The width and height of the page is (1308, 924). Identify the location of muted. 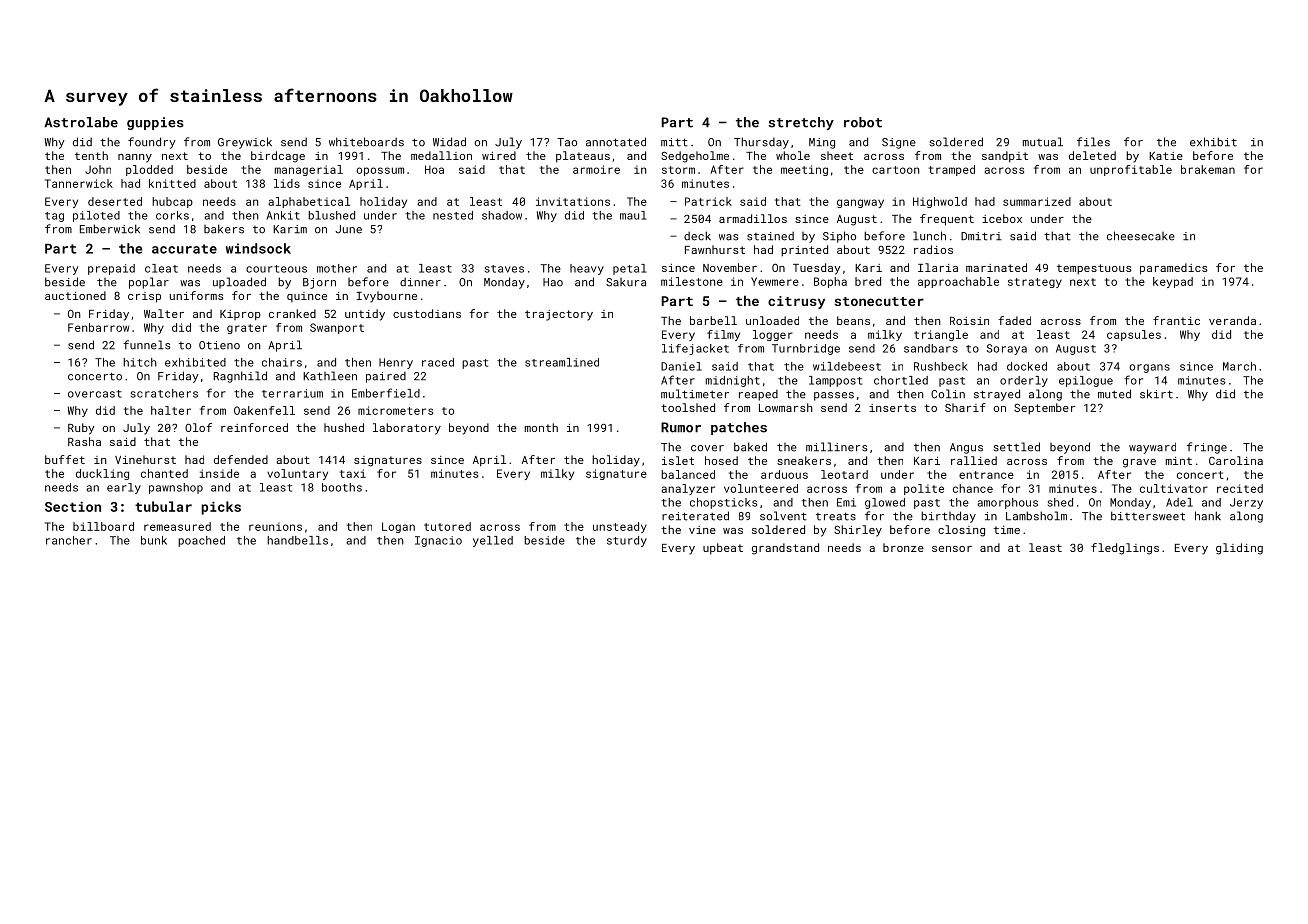
(1114, 394).
